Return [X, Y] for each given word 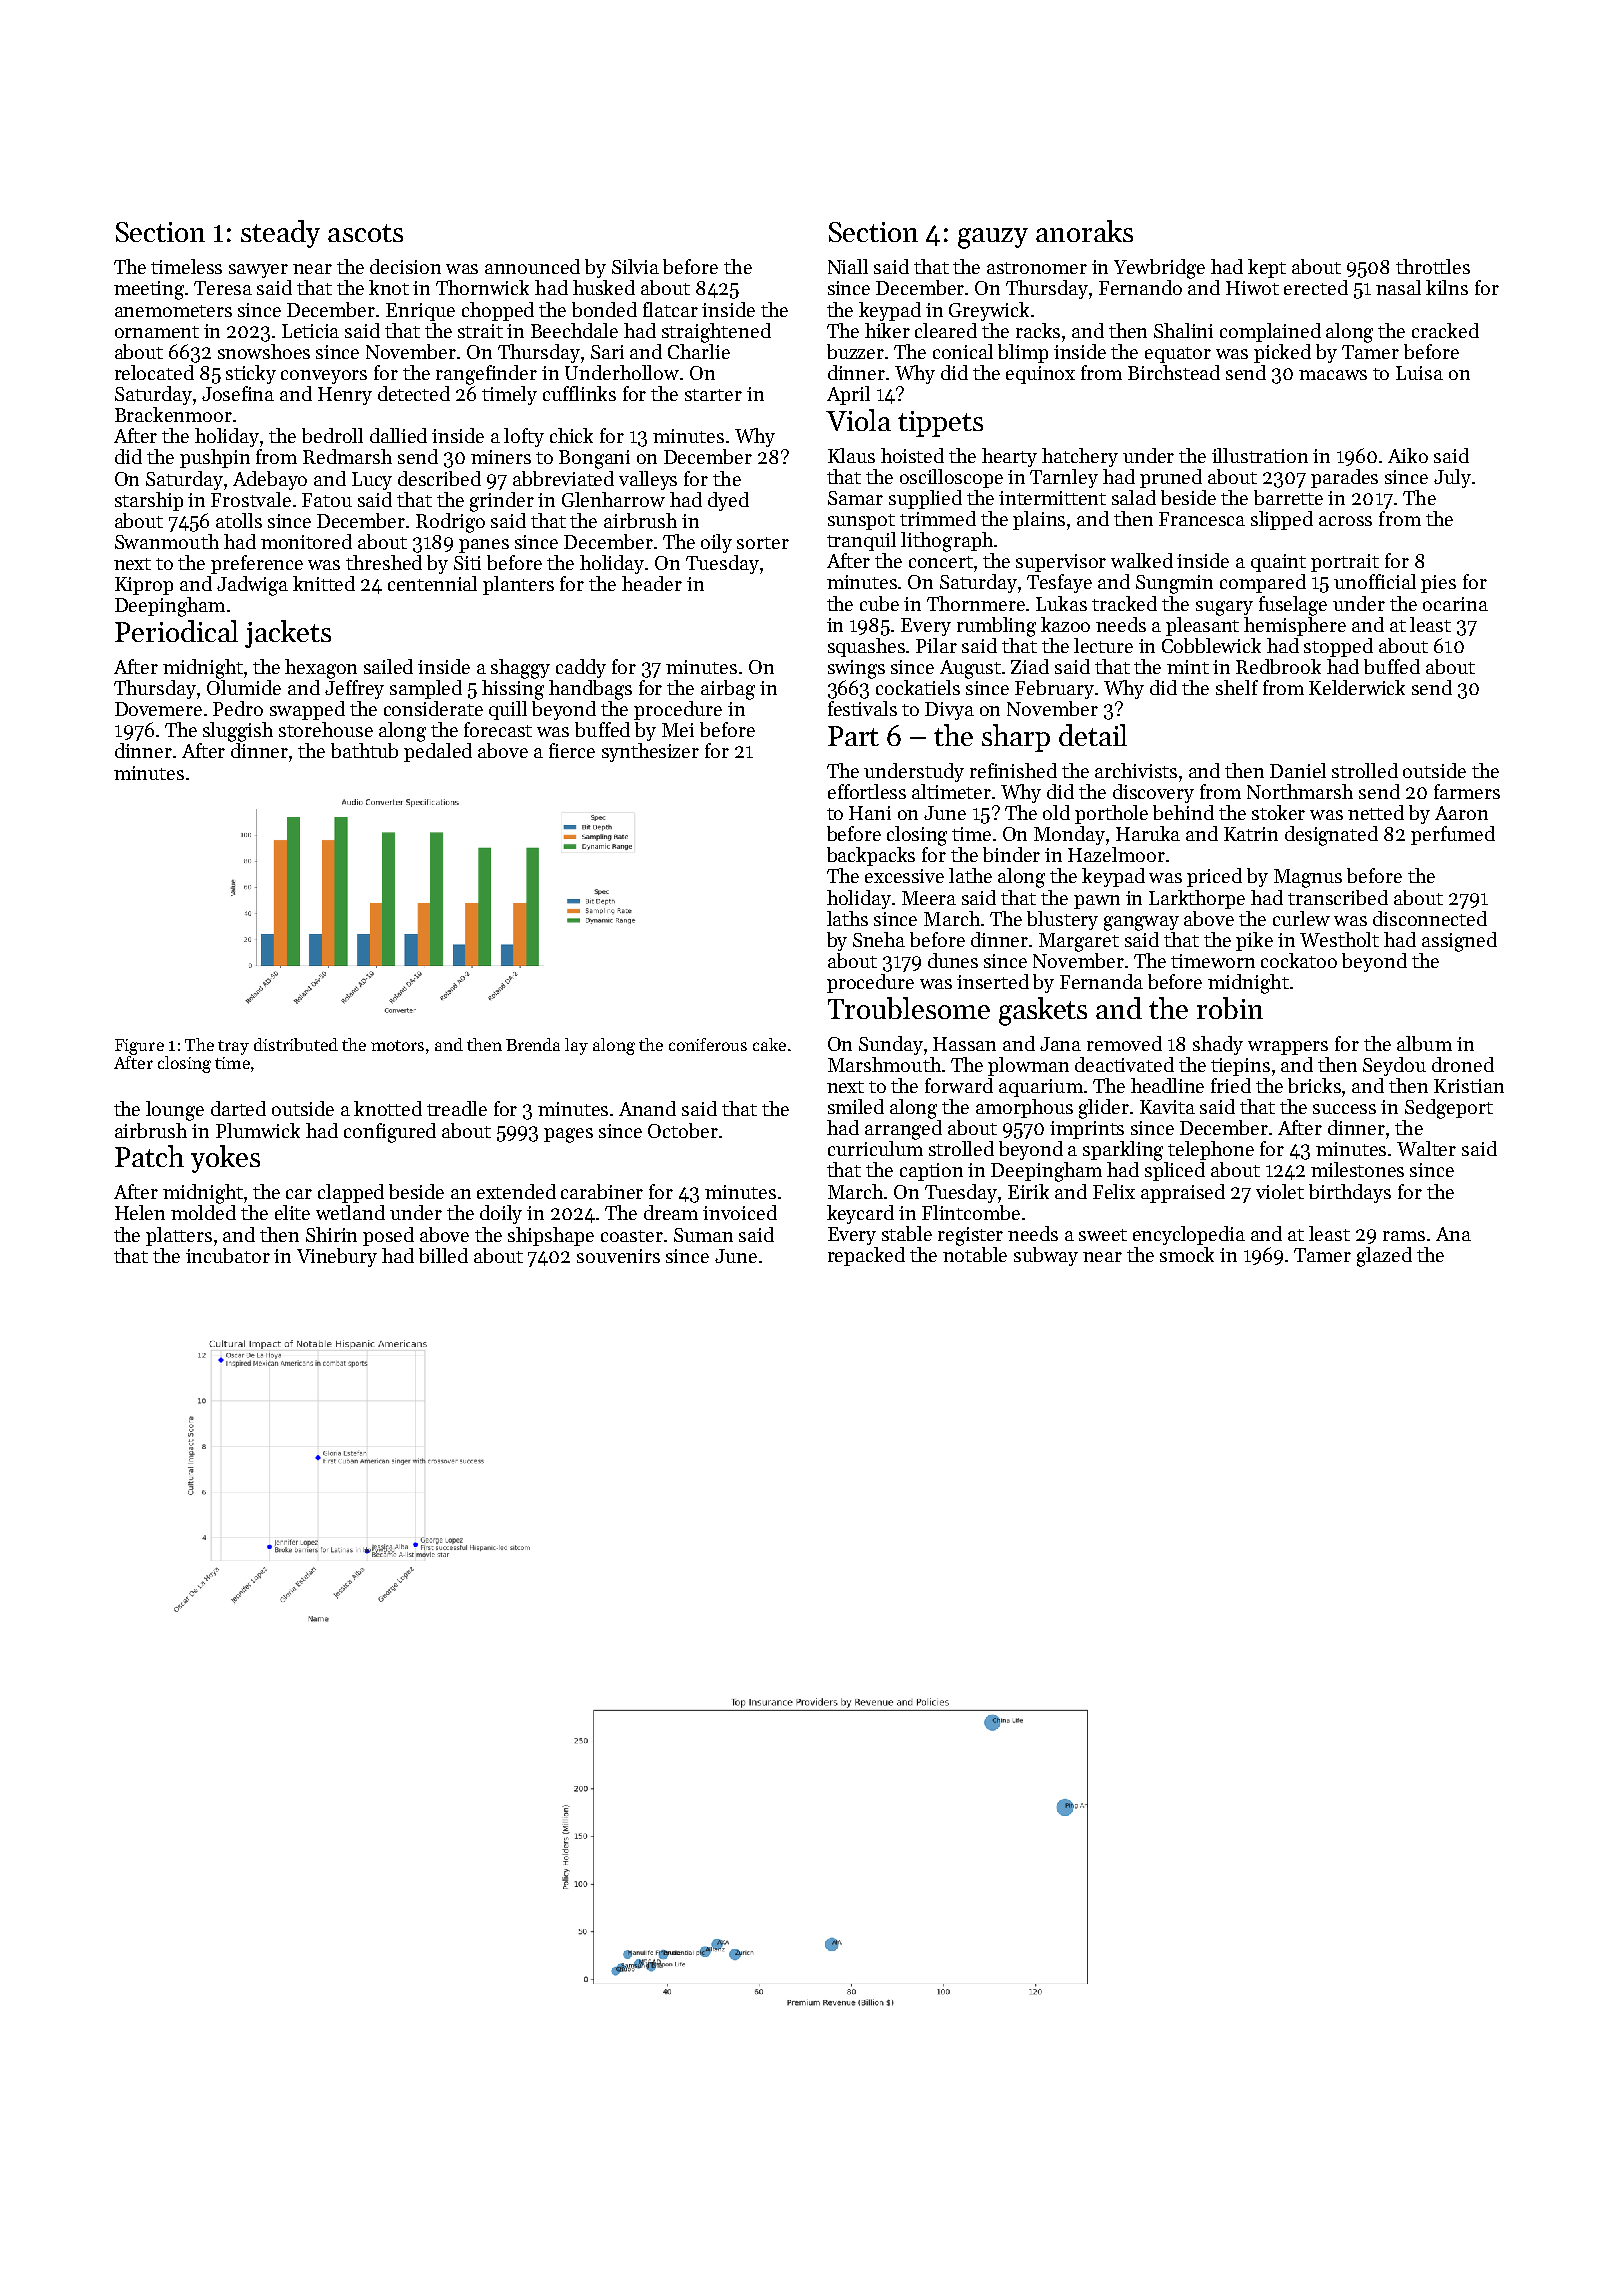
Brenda [533, 1044]
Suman [703, 1235]
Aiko [1408, 455]
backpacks [871, 856]
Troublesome [909, 1008]
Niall [848, 266]
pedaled [438, 752]
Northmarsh [1300, 791]
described [439, 478]
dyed [728, 501]
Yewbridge [1159, 269]
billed [443, 1255]
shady [1218, 1045]
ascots [365, 233]
